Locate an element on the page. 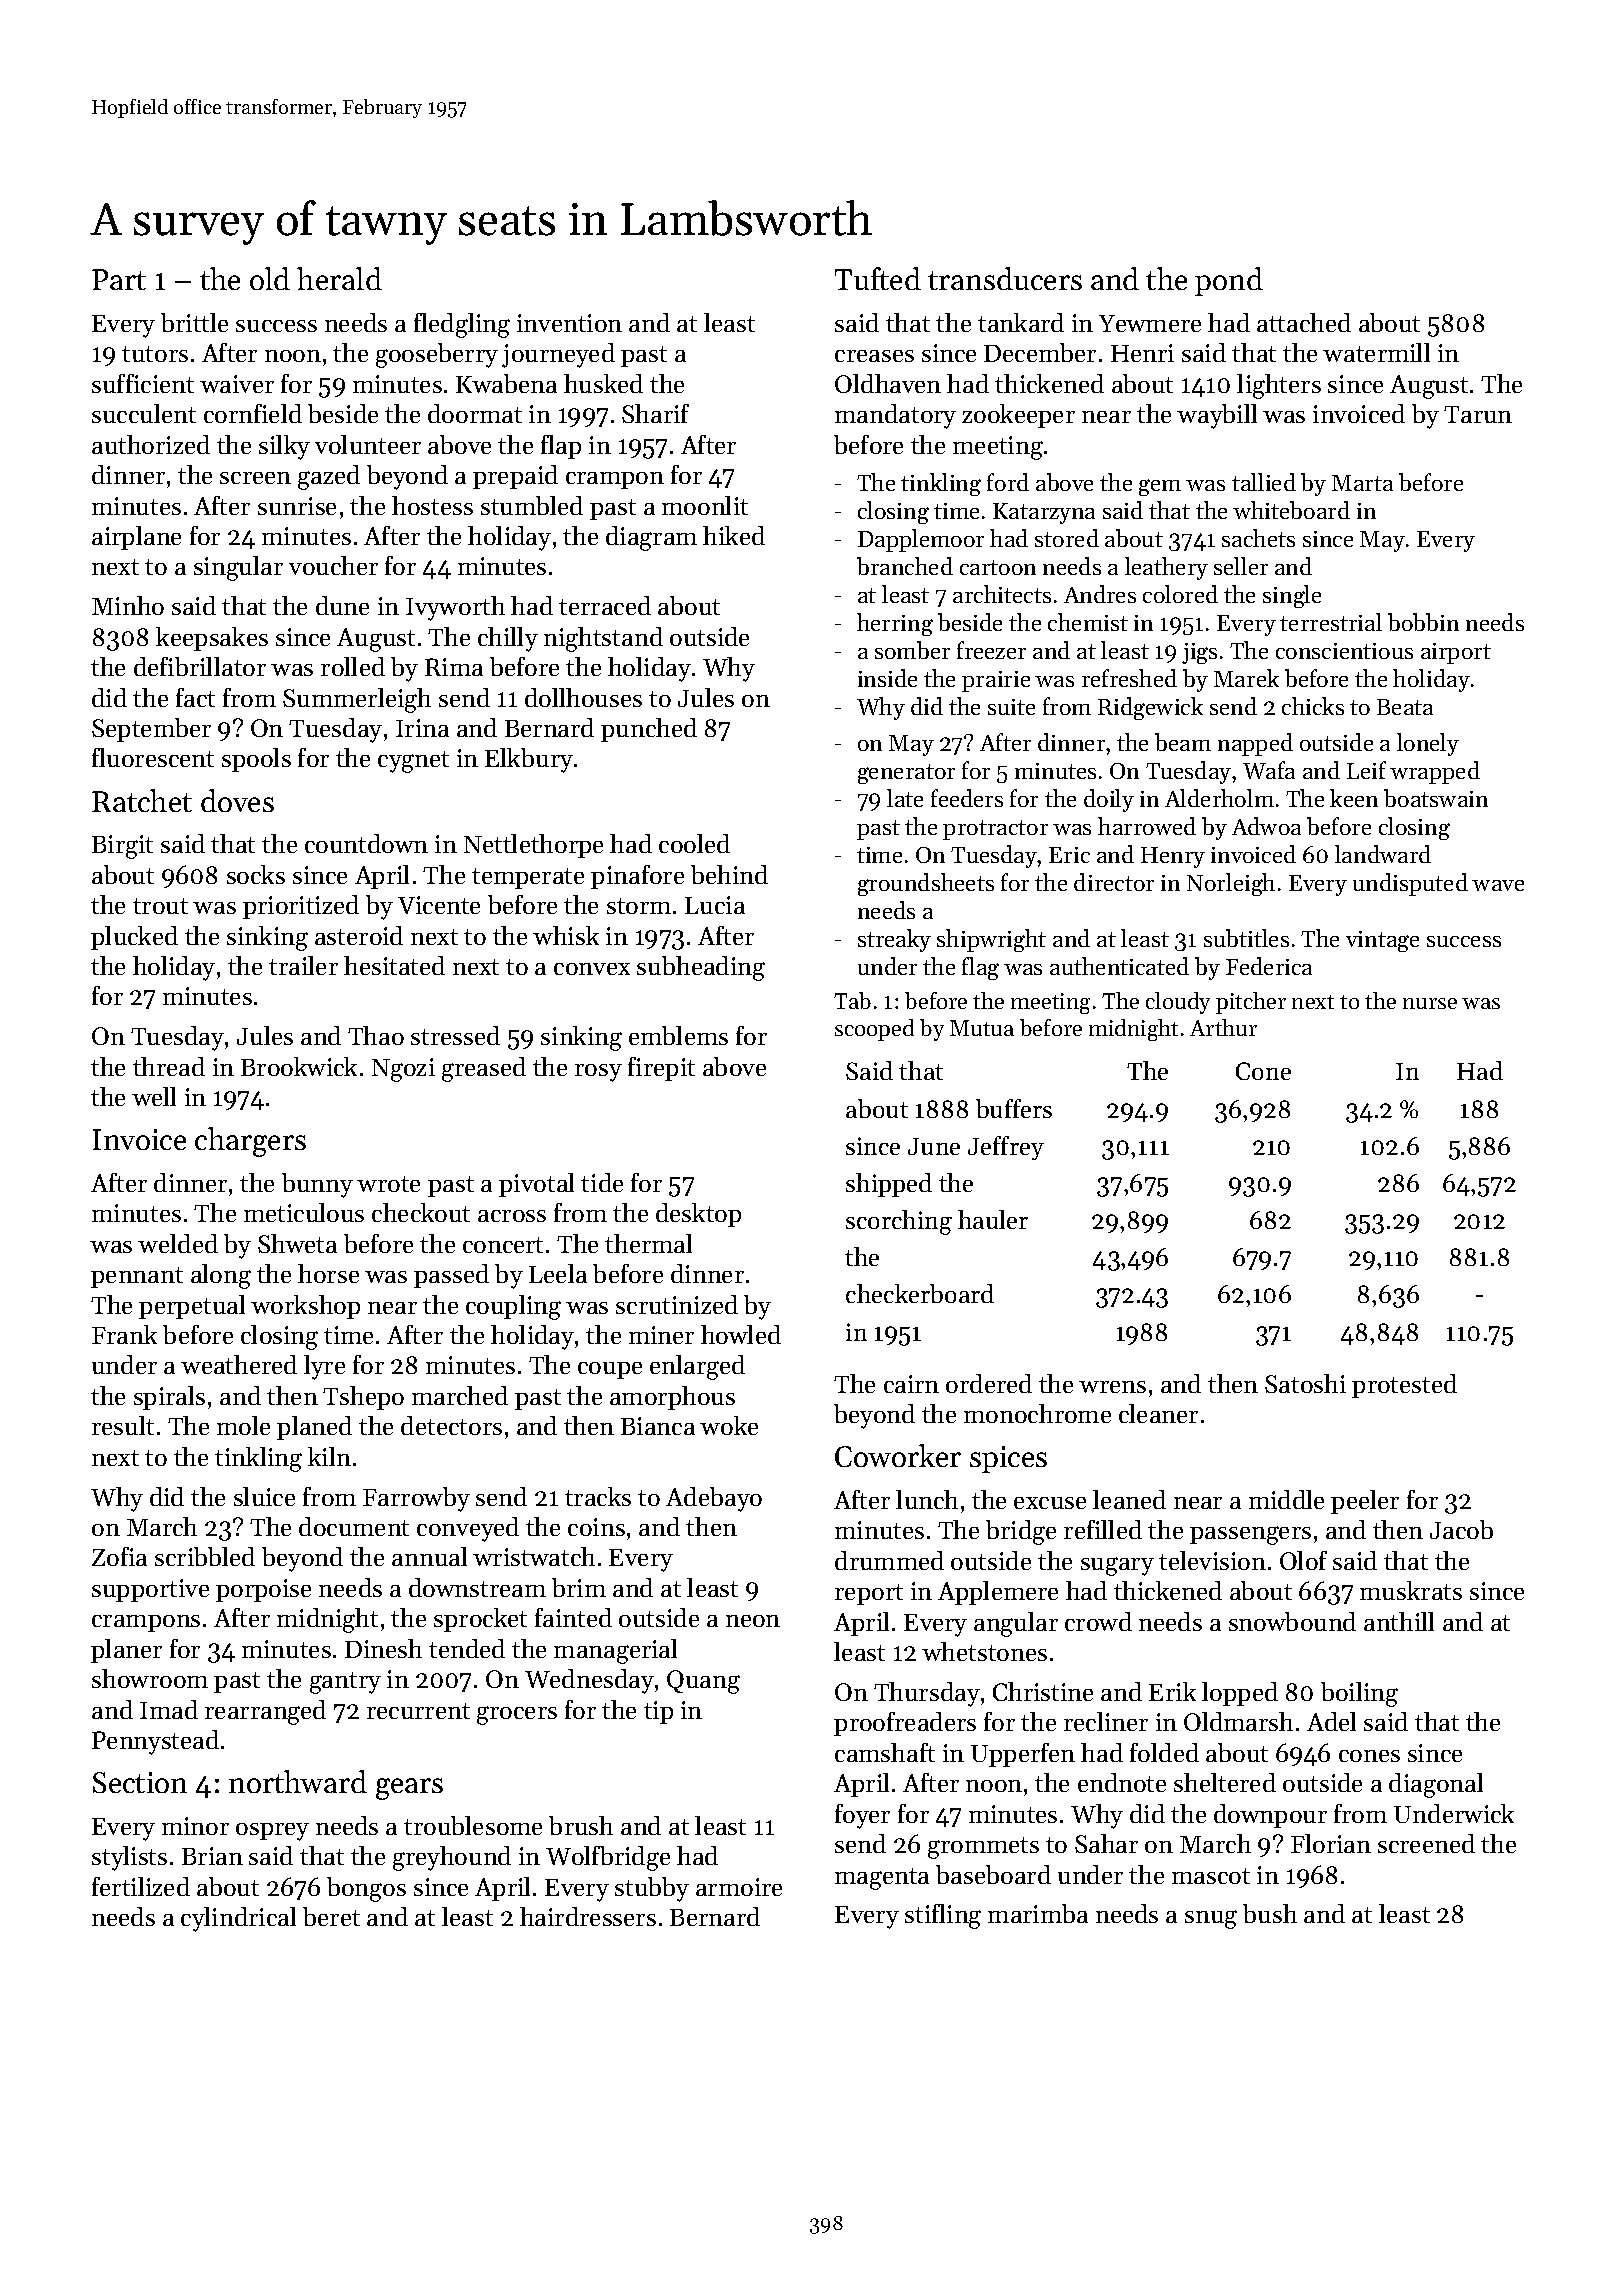  checkerboard is located at coordinates (920, 1293).
